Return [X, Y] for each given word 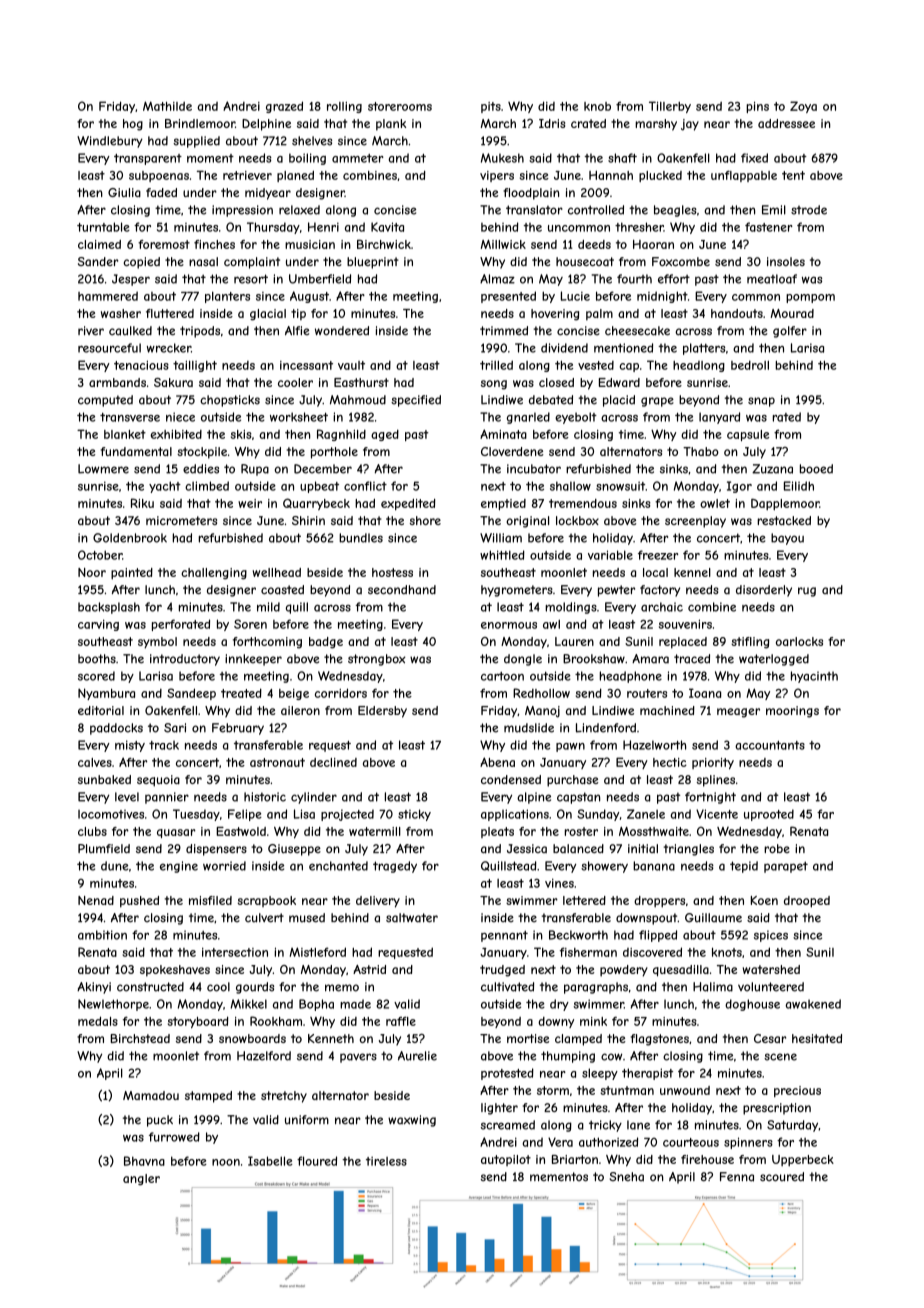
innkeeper [253, 660]
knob [597, 106]
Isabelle [270, 1161]
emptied [503, 505]
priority [713, 764]
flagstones [660, 1040]
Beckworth [578, 935]
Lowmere [103, 469]
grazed [284, 107]
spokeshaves [175, 971]
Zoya [803, 107]
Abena [497, 762]
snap [761, 402]
